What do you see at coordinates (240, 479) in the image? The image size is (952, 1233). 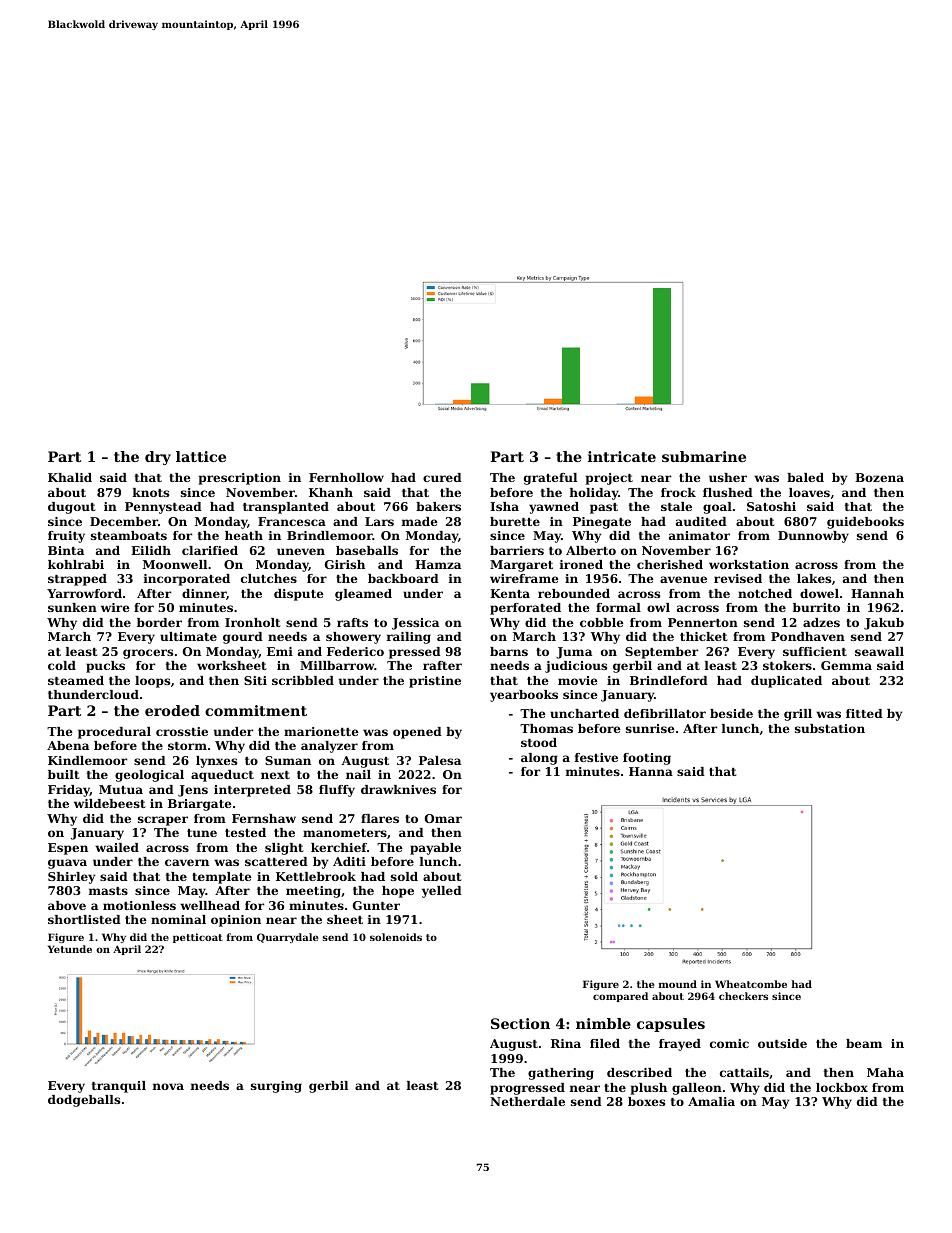 I see `prescription` at bounding box center [240, 479].
